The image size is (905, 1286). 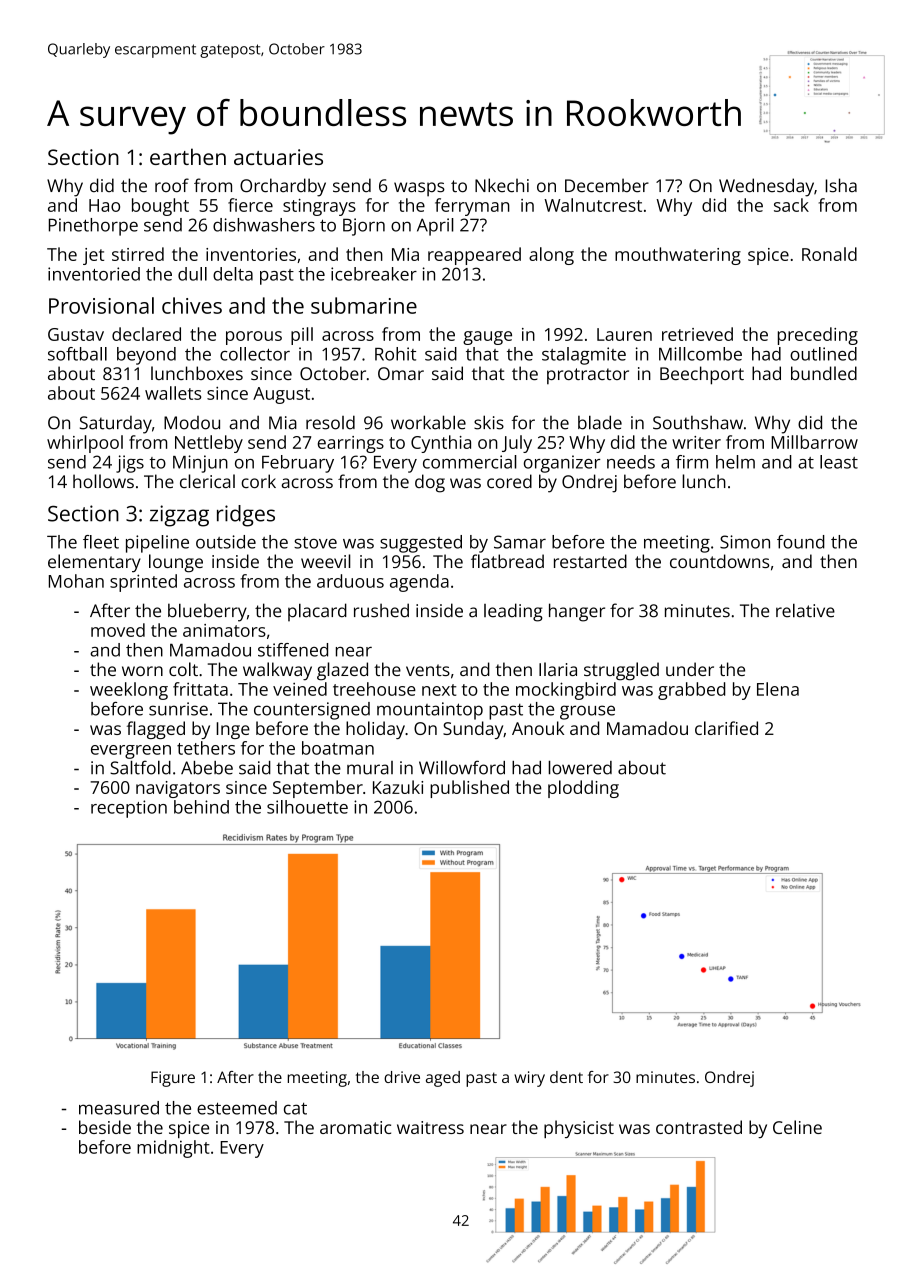 What do you see at coordinates (587, 712) in the screenshot?
I see `grouse` at bounding box center [587, 712].
